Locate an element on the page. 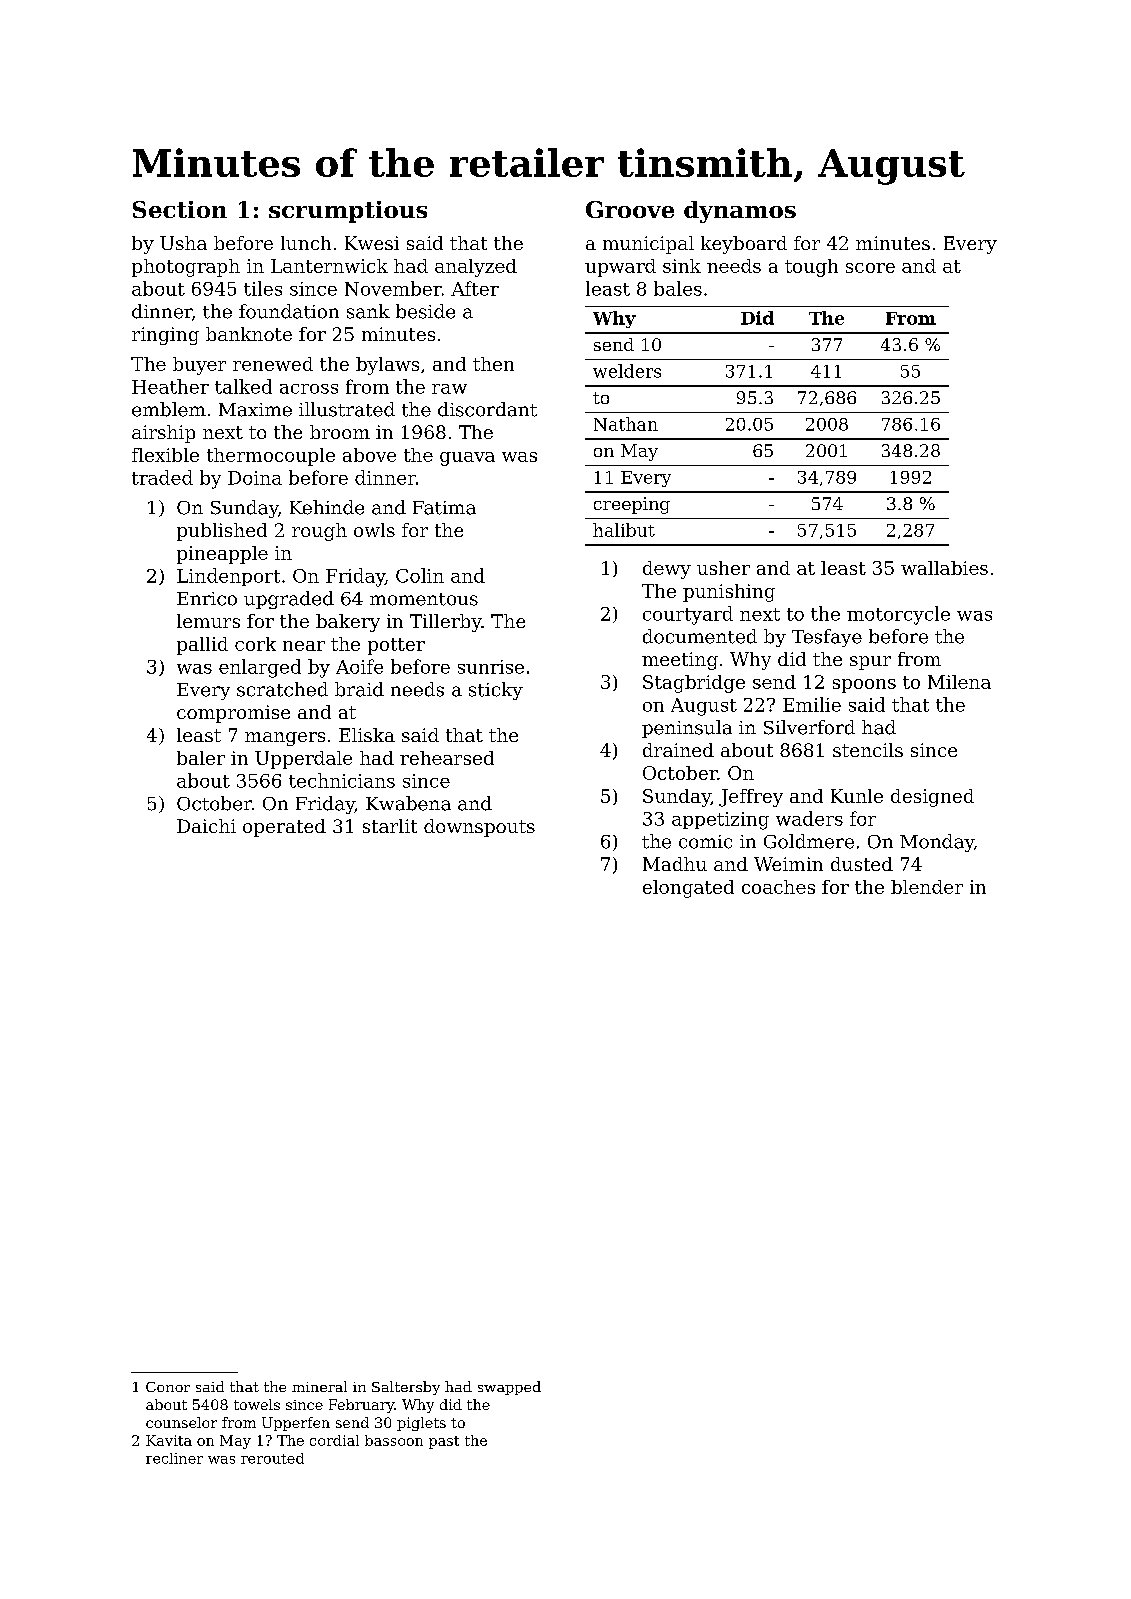 The image size is (1131, 1599). renewed is located at coordinates (273, 364).
